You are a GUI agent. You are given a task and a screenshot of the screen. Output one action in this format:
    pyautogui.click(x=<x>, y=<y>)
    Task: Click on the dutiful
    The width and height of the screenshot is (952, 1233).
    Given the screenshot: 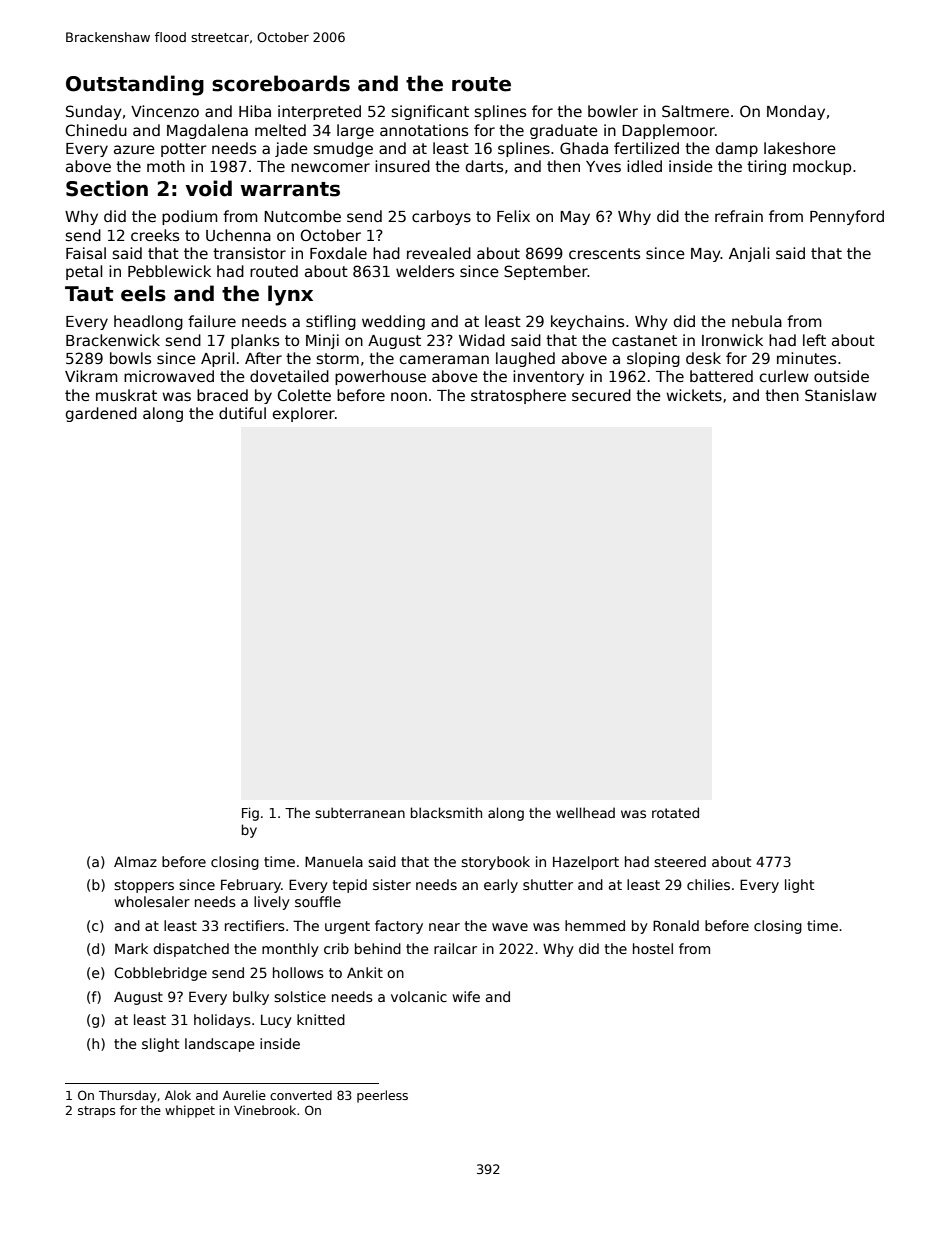 What is the action you would take?
    pyautogui.click(x=242, y=413)
